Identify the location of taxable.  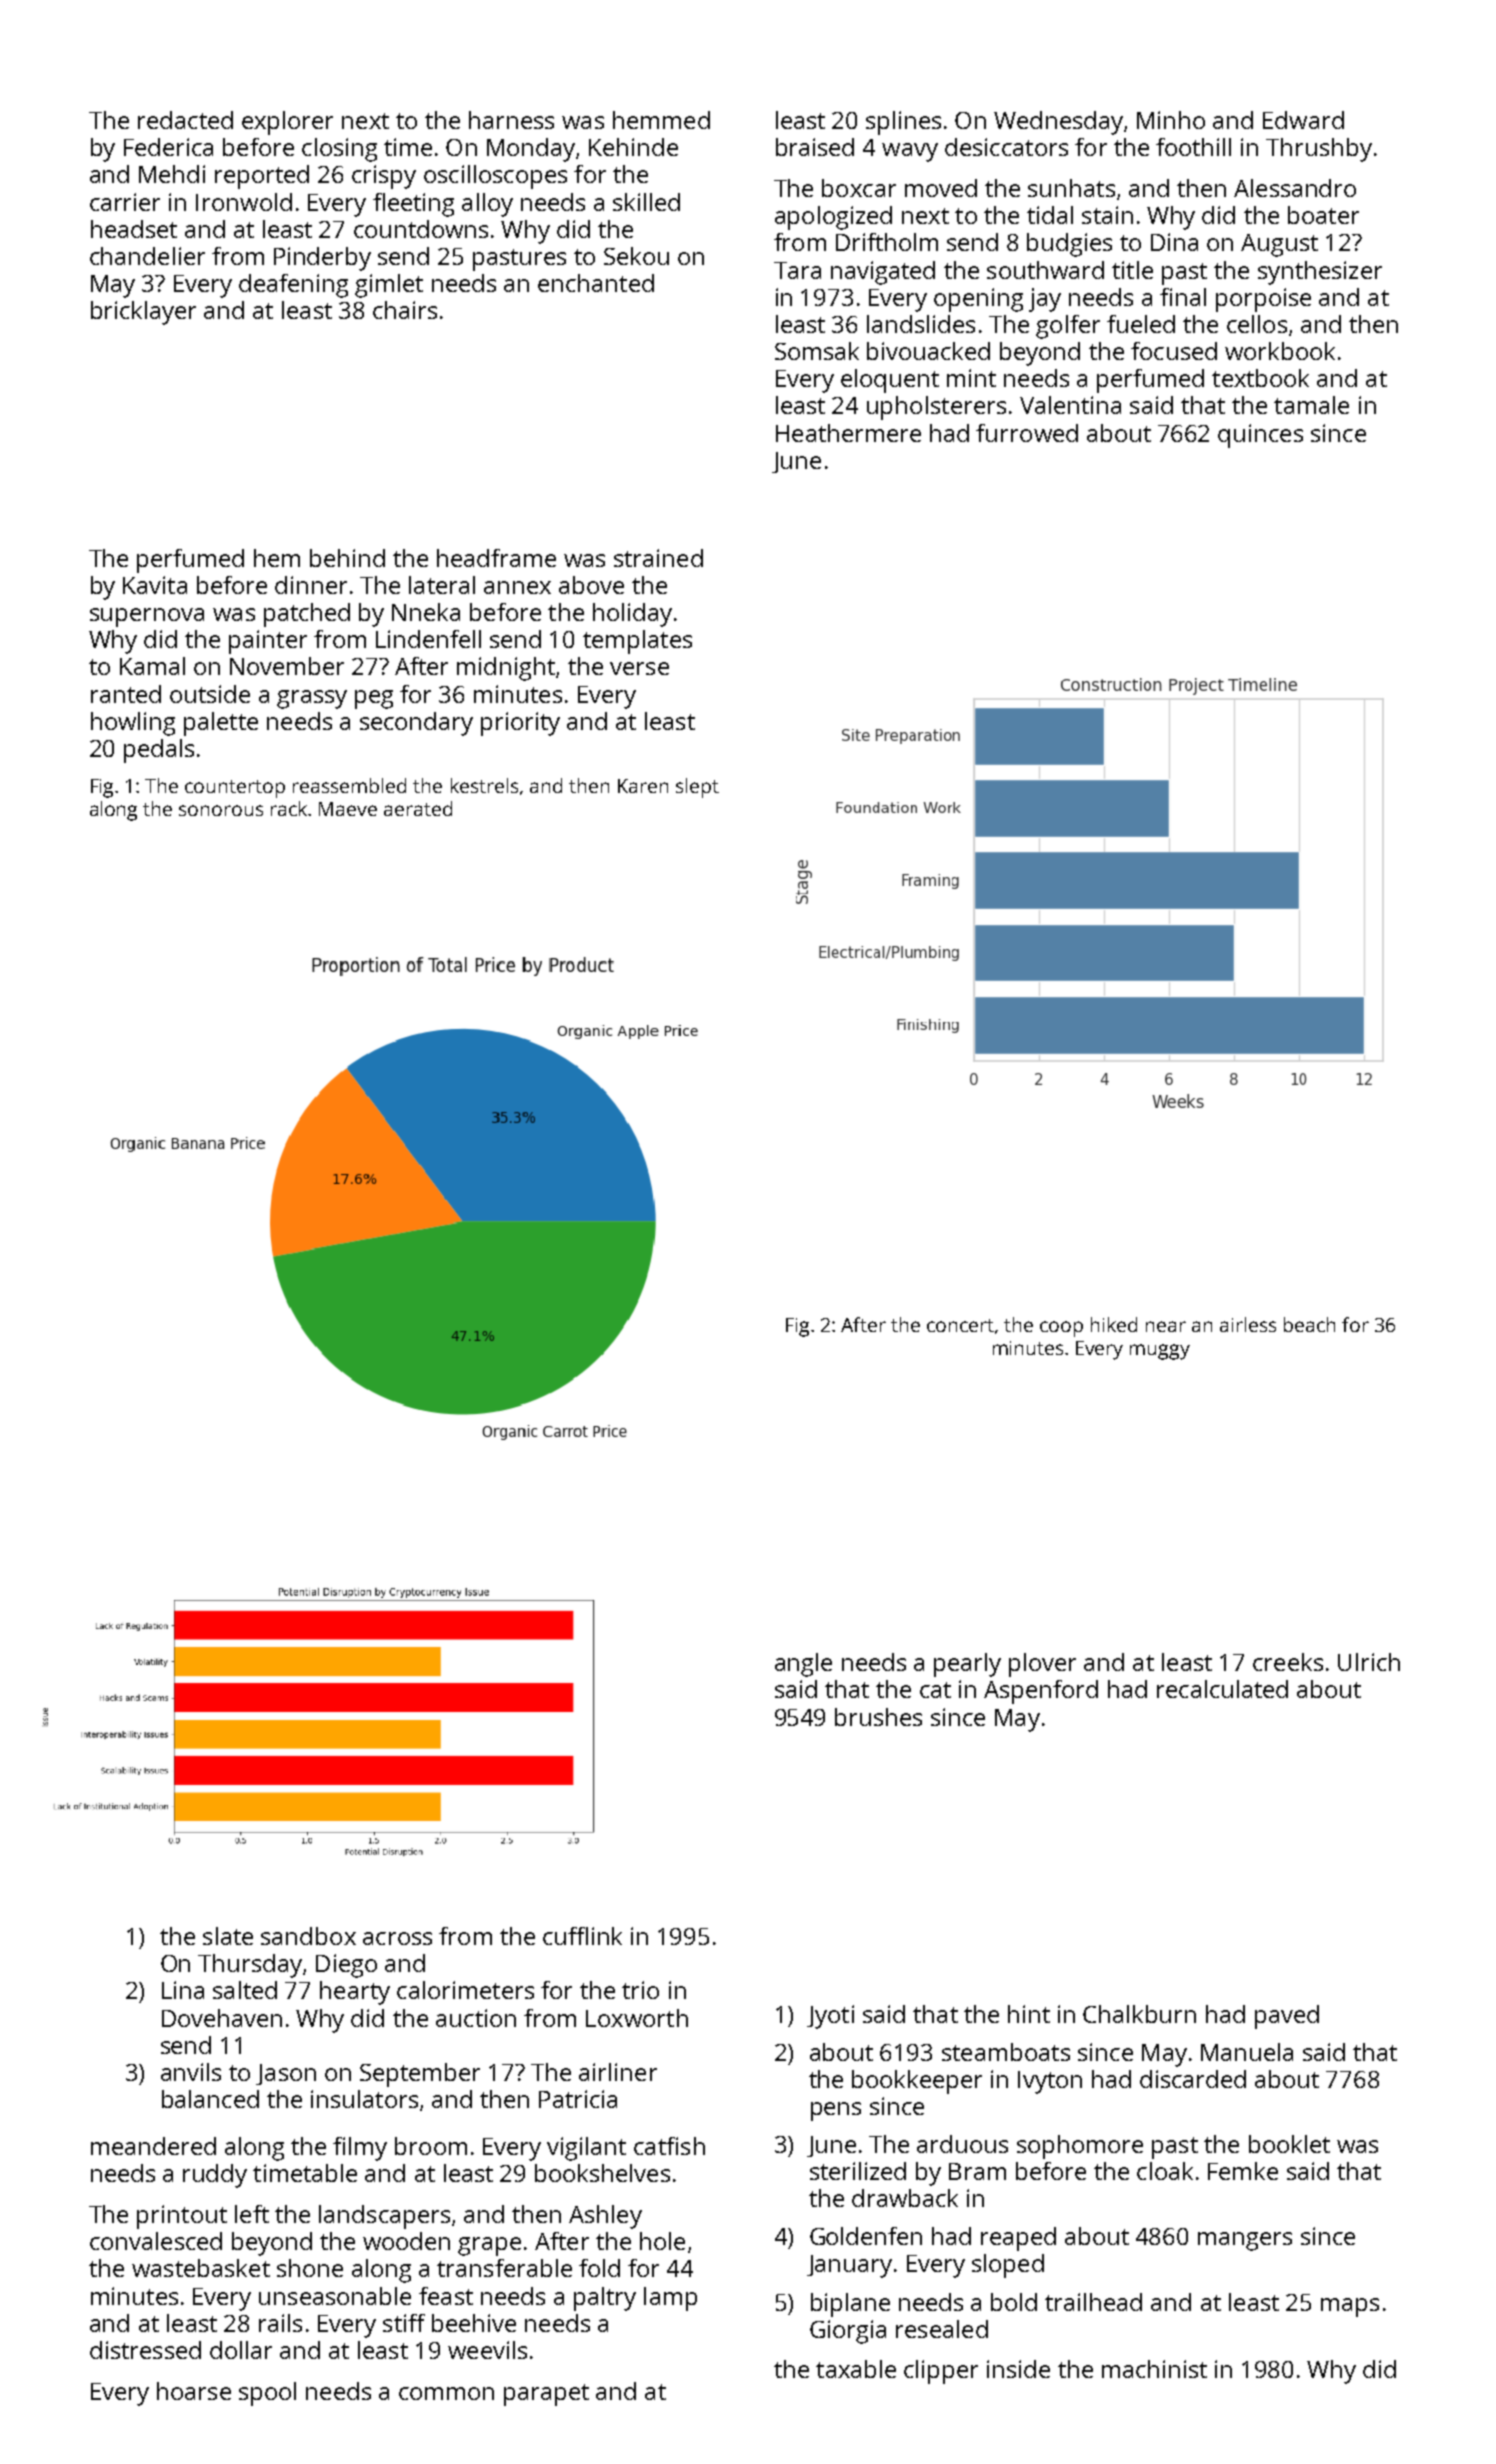
(856, 2369).
